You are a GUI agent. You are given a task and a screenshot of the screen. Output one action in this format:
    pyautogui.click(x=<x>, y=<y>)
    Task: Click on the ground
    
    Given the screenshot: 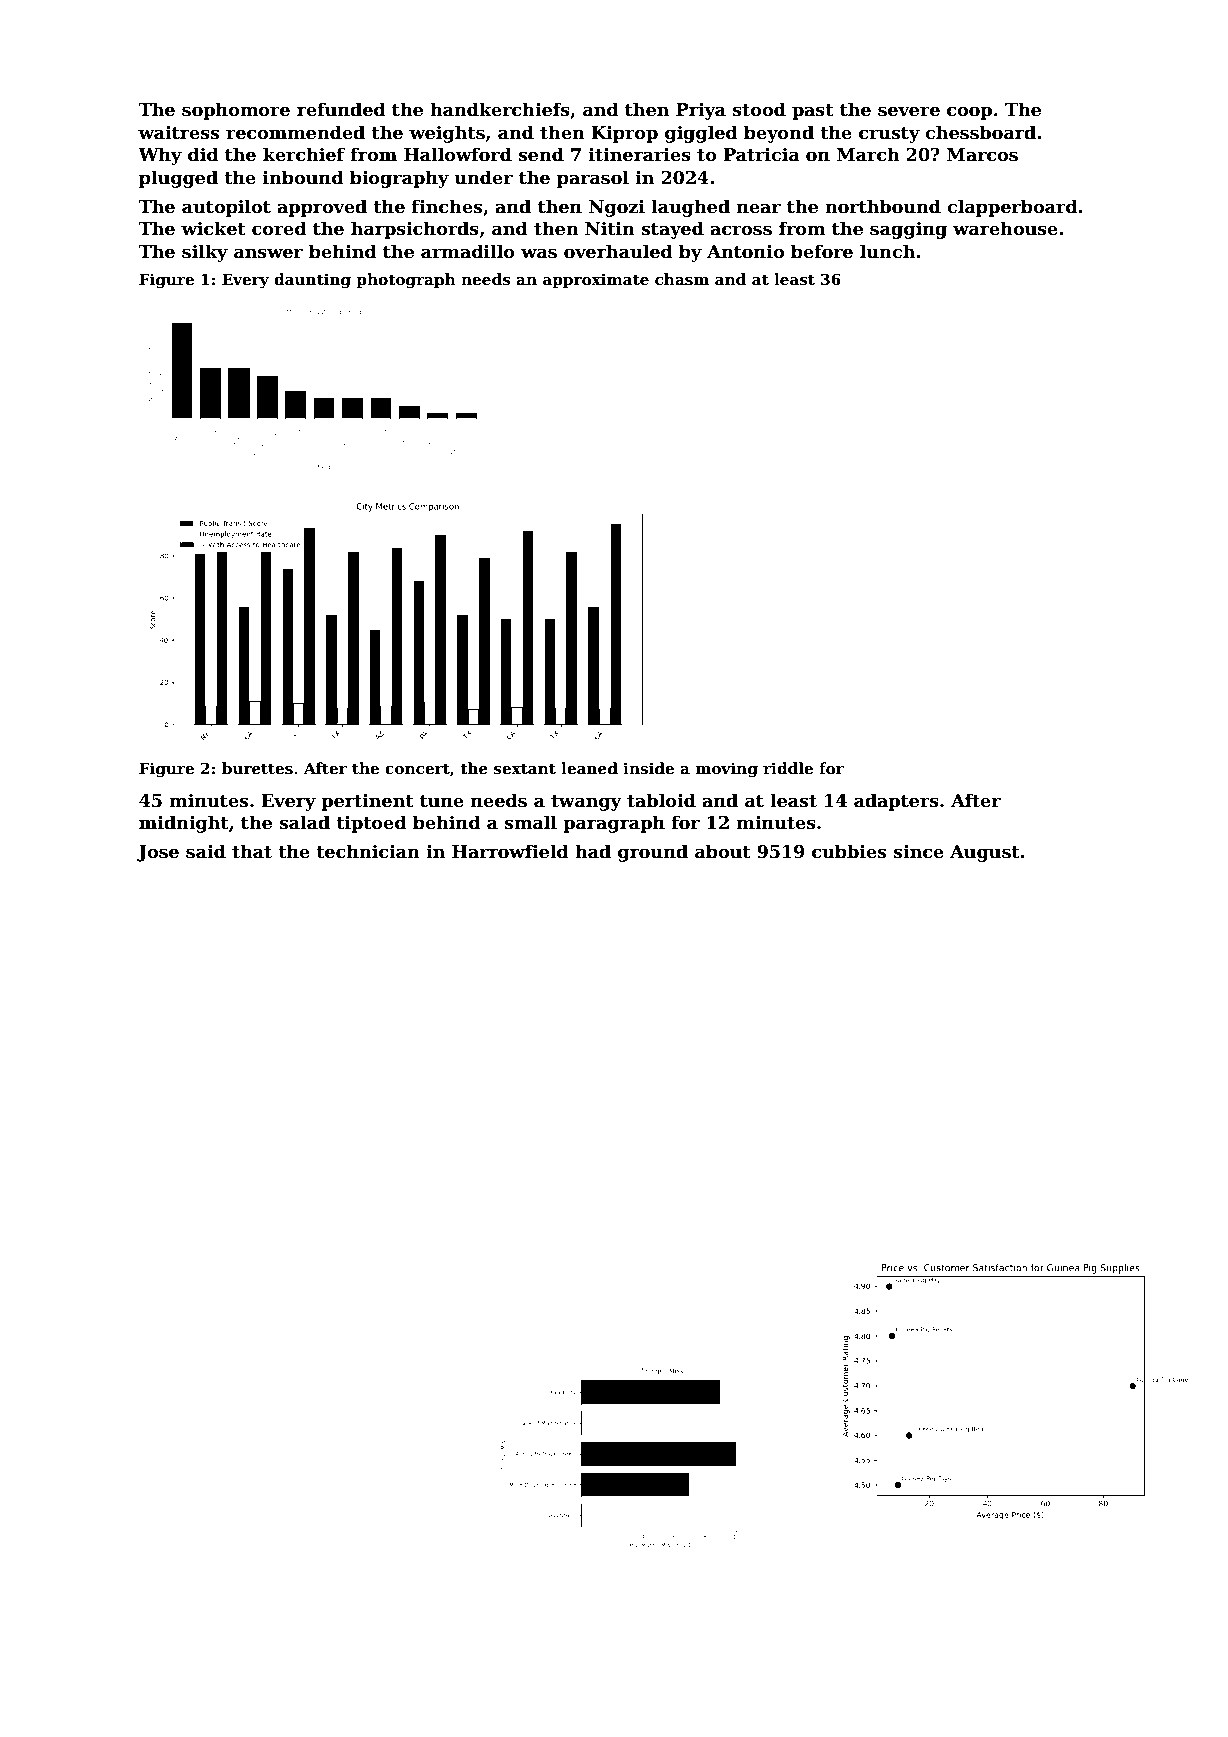 What is the action you would take?
    pyautogui.click(x=653, y=853)
